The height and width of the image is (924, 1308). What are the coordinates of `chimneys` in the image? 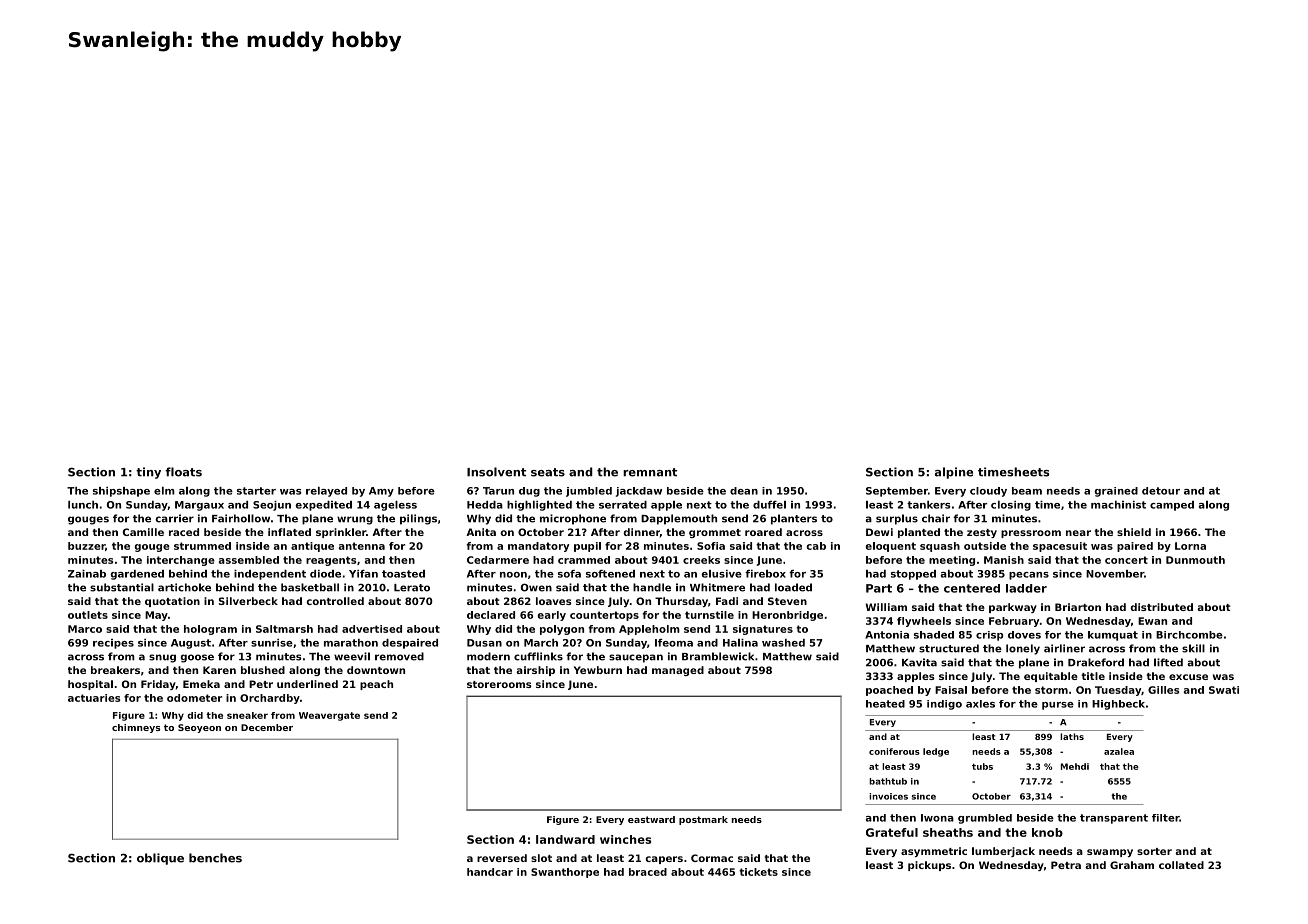 It's located at (136, 728).
